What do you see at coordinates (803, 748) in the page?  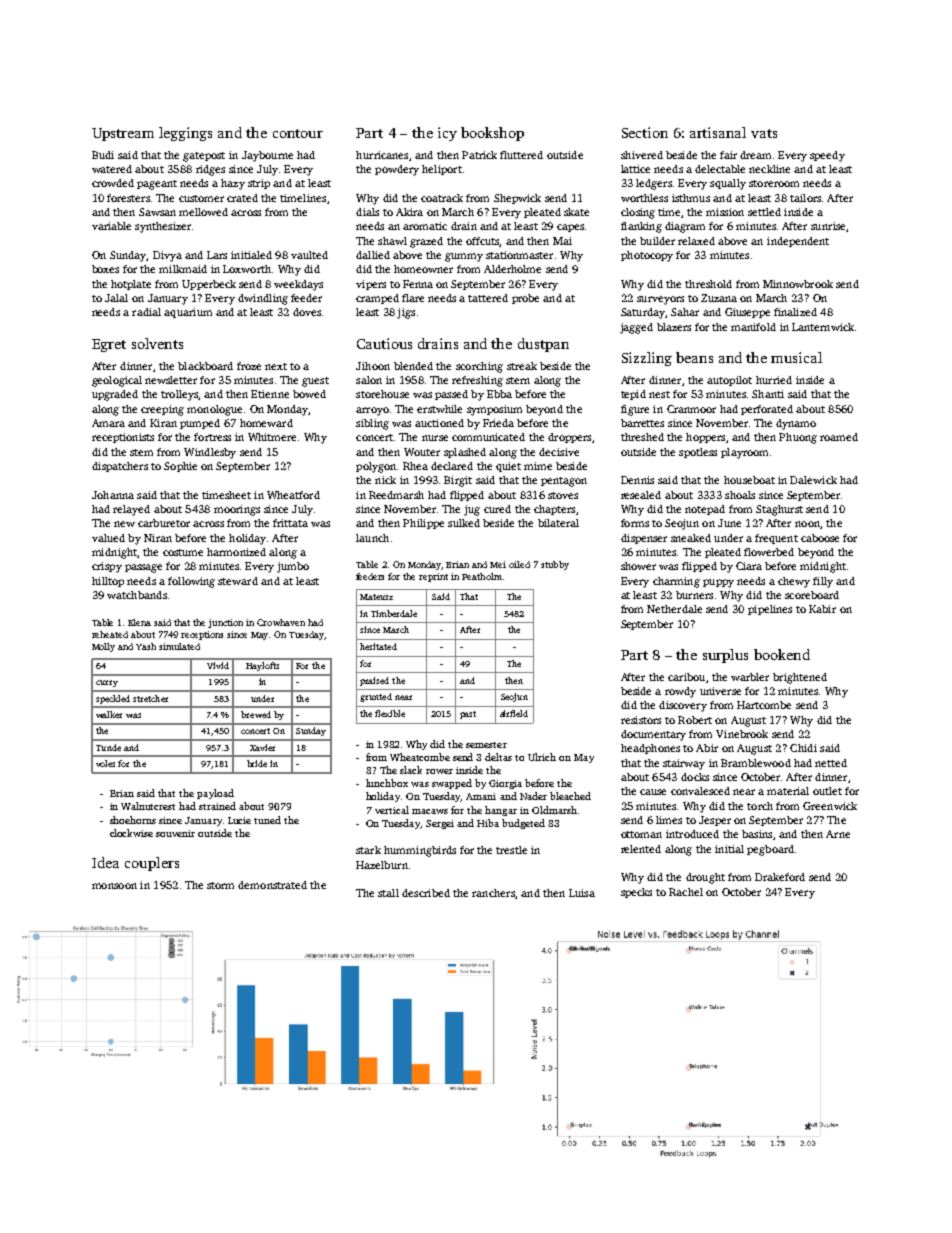 I see `Chidi` at bounding box center [803, 748].
